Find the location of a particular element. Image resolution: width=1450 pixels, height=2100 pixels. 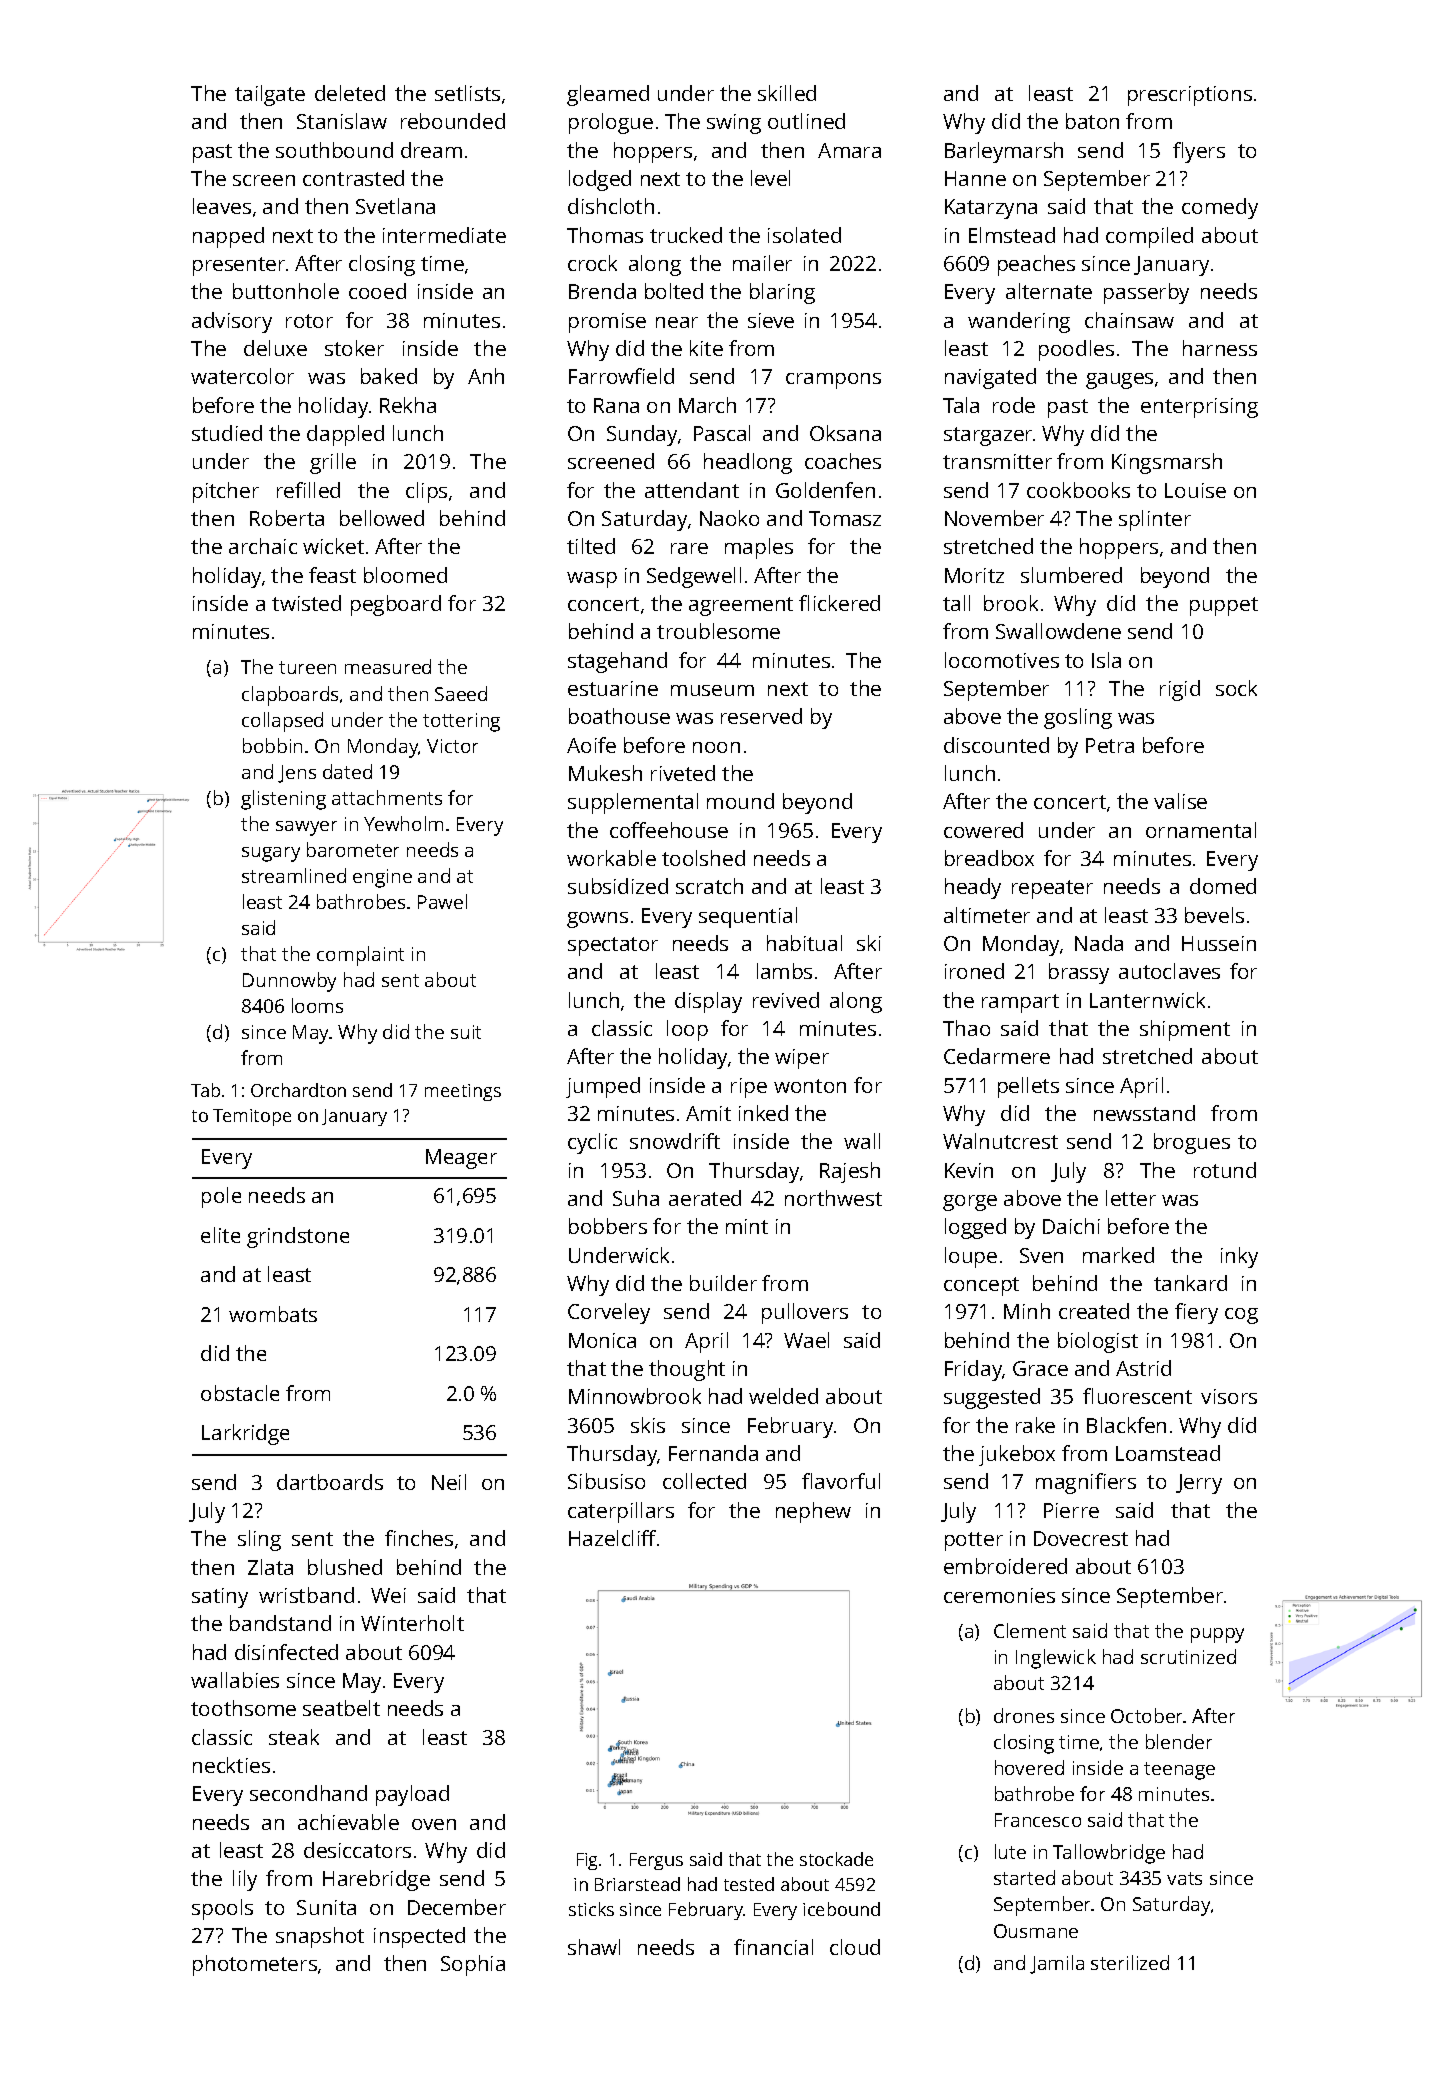

inspected is located at coordinates (419, 1937).
